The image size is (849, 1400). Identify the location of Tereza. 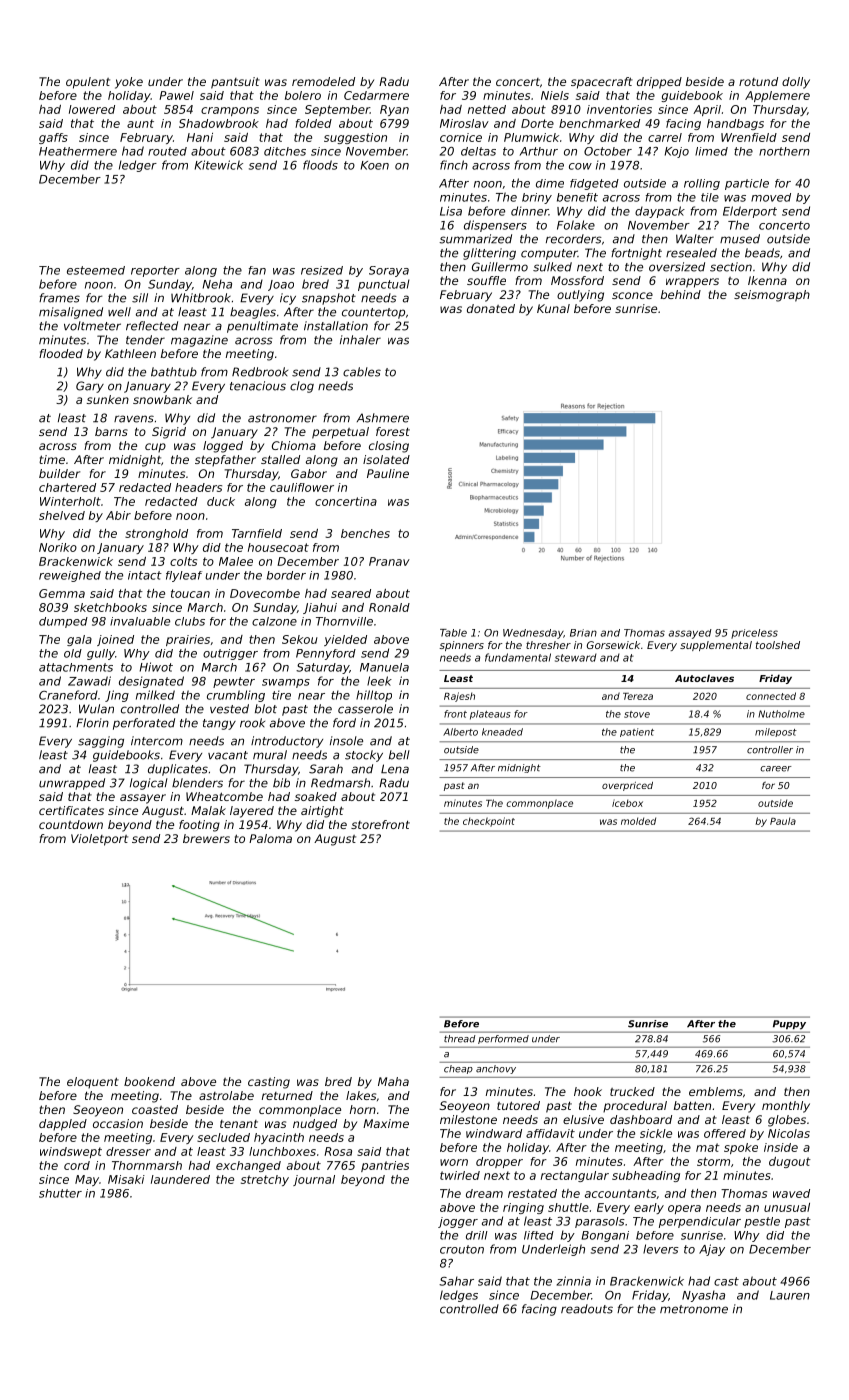
(638, 696).
